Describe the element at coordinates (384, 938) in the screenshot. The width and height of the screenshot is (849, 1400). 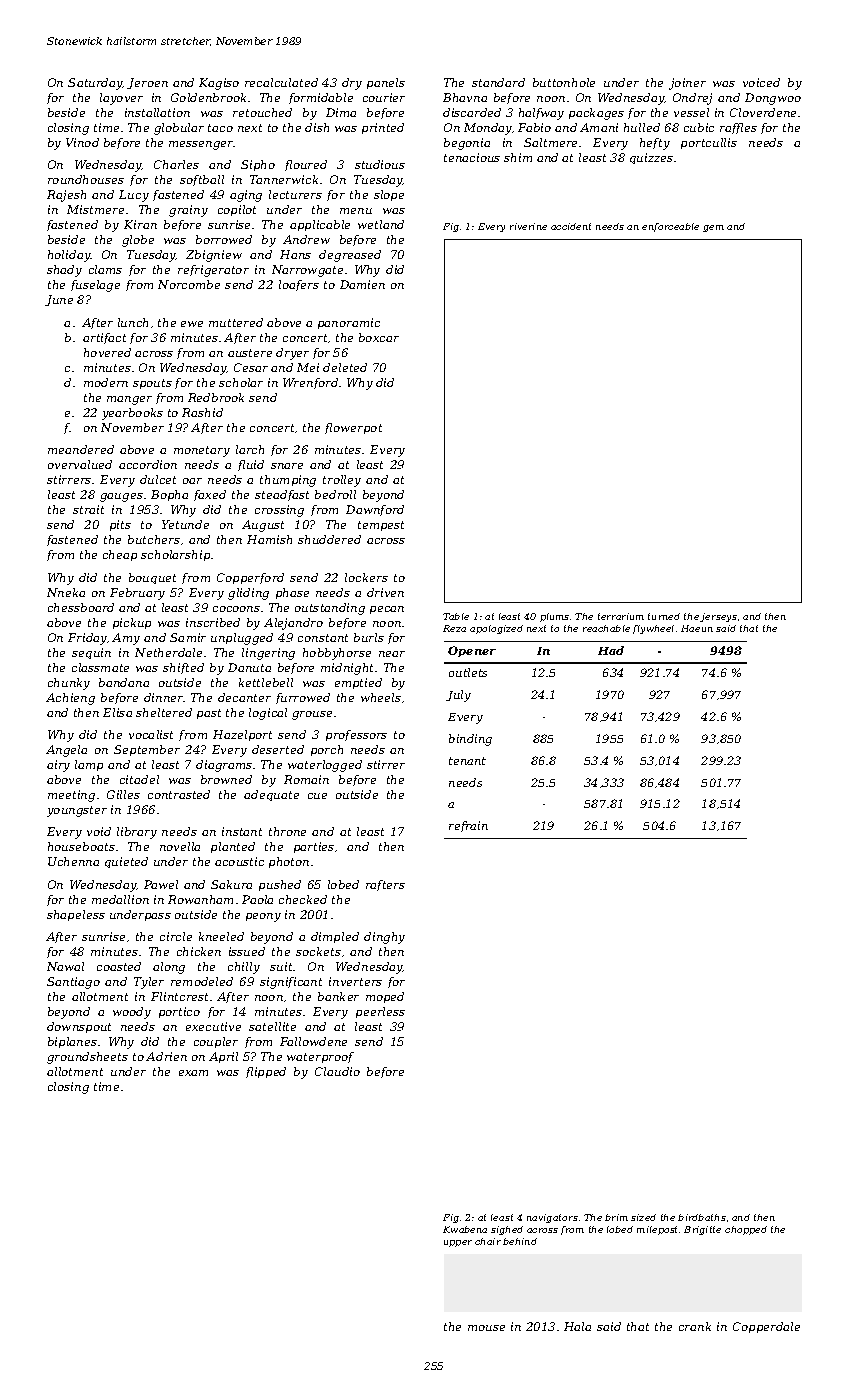
I see `dinghy` at that location.
